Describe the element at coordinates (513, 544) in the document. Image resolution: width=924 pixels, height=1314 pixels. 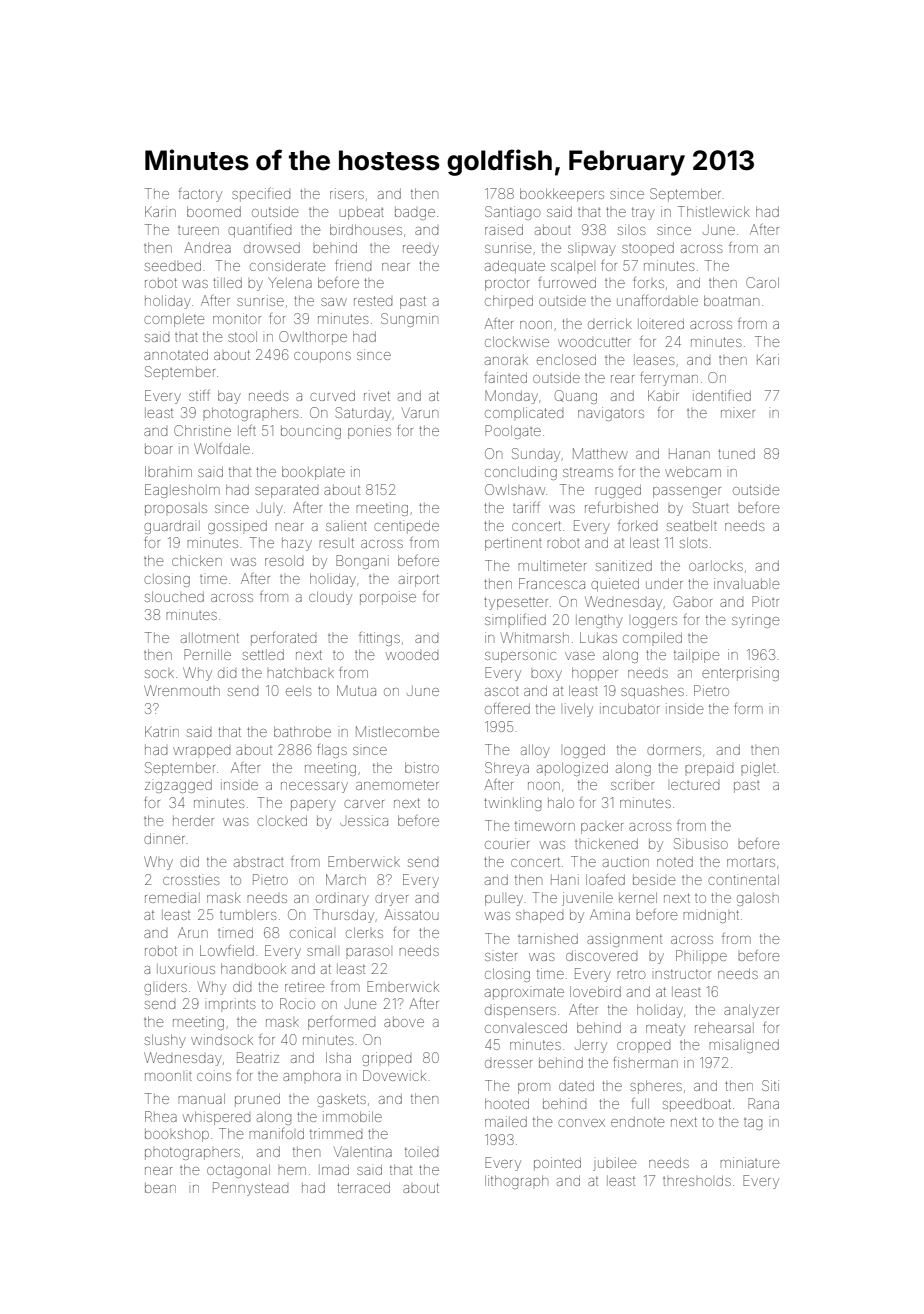
I see `pertinent` at that location.
